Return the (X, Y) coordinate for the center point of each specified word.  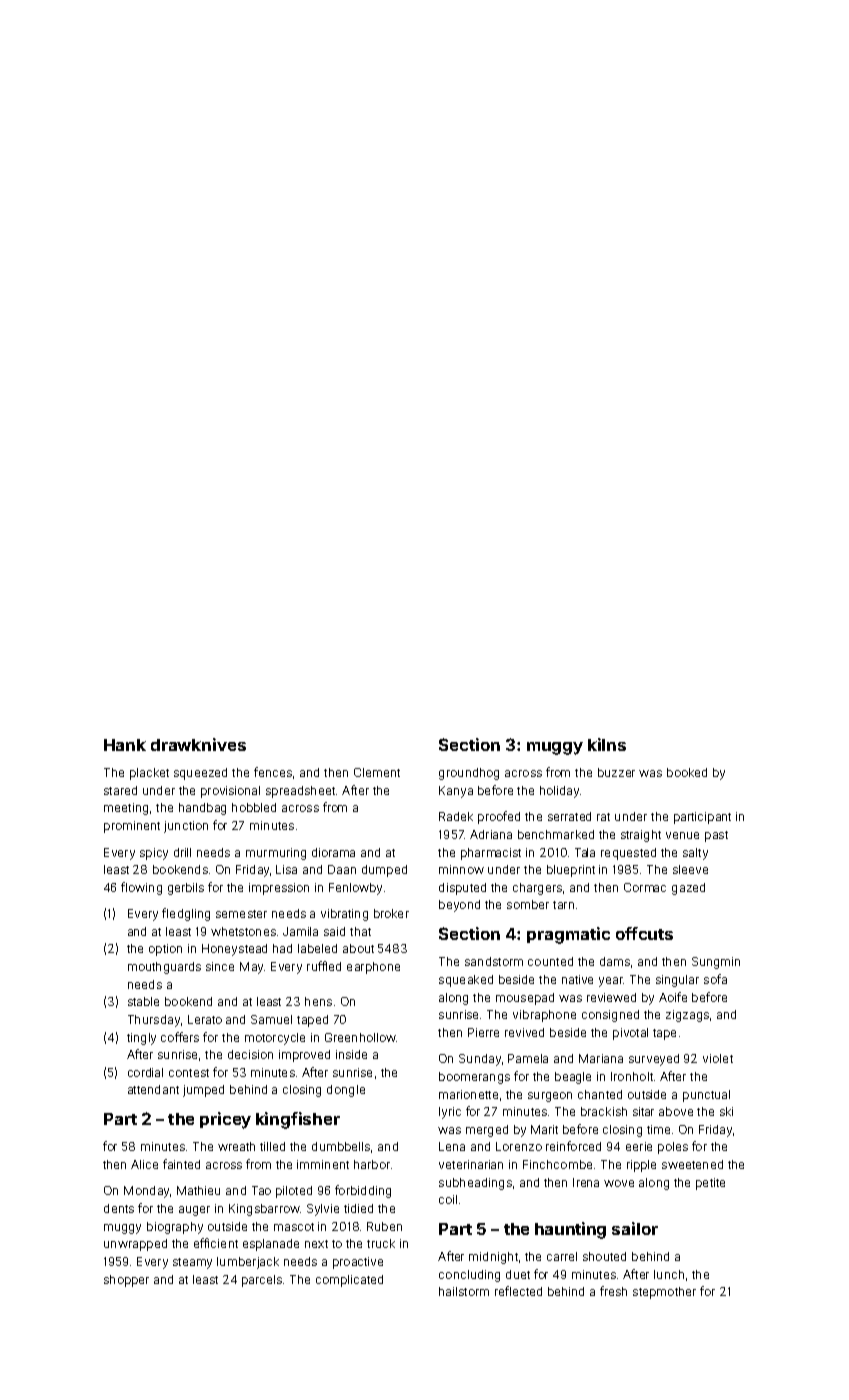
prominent (132, 827)
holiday (559, 792)
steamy (192, 1263)
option (165, 950)
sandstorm (494, 961)
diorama (333, 852)
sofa (715, 979)
